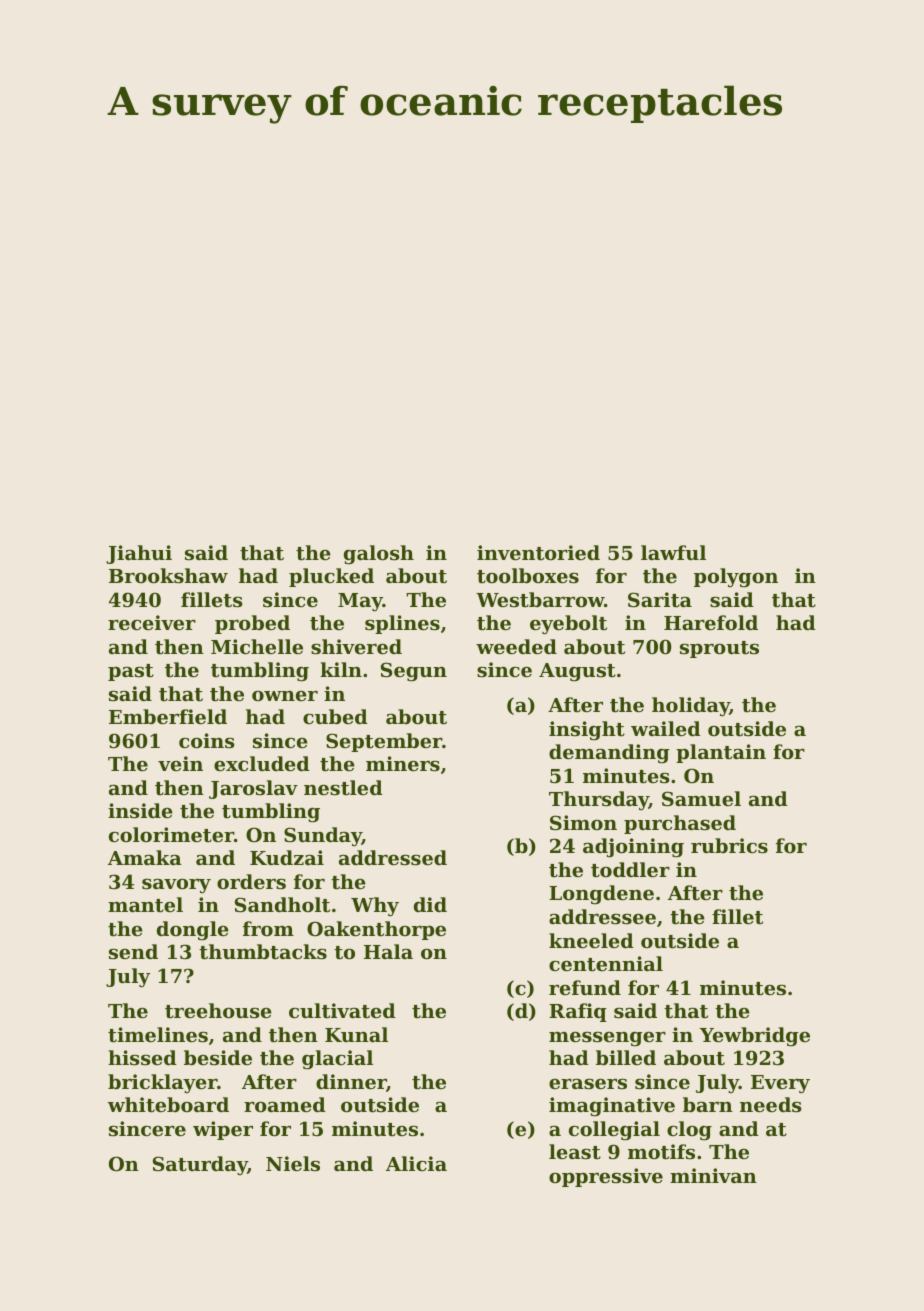 The width and height of the screenshot is (924, 1311). Describe the element at coordinates (251, 881) in the screenshot. I see `orders` at that location.
